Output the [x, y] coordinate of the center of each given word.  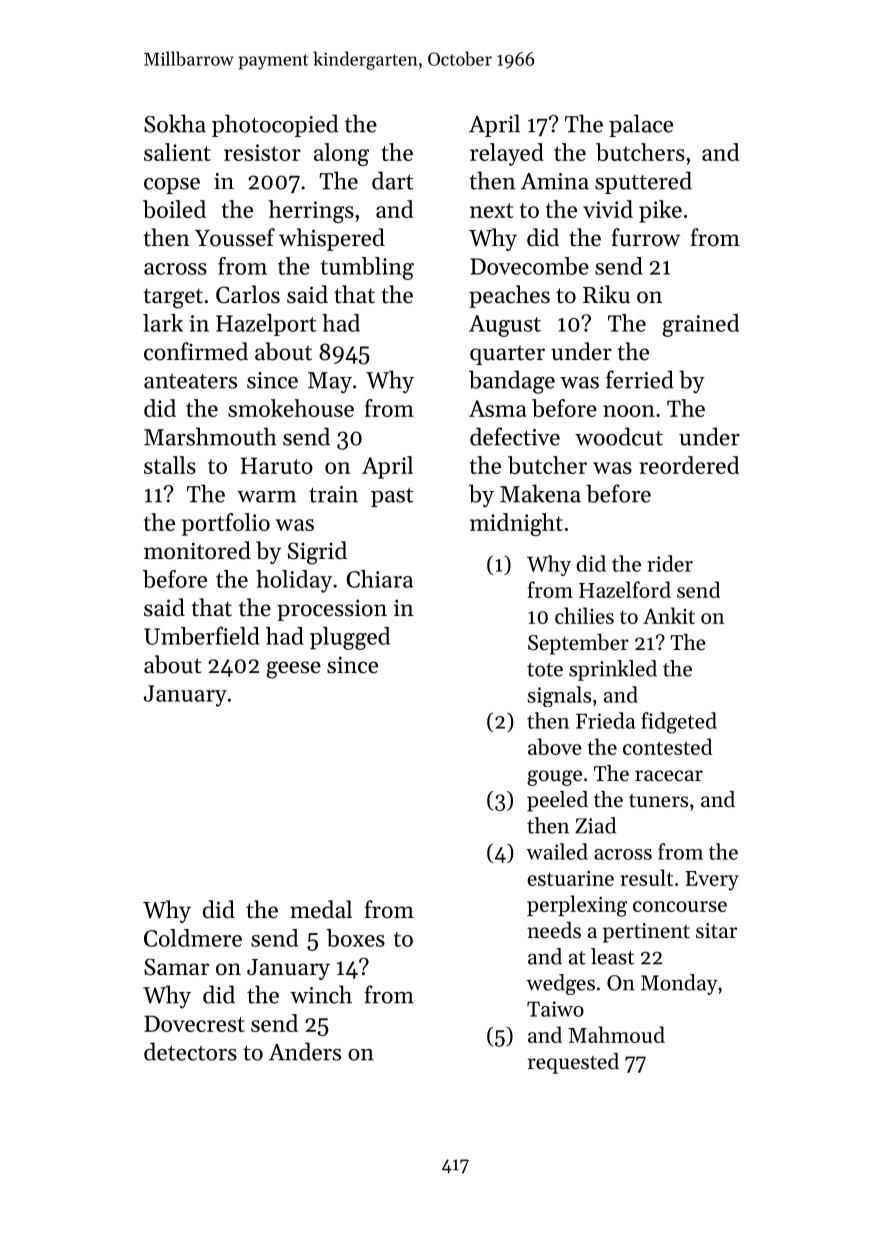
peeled [557, 801]
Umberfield [202, 636]
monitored [197, 550]
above [555, 746]
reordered [689, 465]
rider [670, 563]
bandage [512, 382]
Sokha [175, 123]
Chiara [379, 579]
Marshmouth [210, 436]
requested [573, 1063]
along [341, 154]
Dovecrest [194, 1023]
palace [641, 125]
